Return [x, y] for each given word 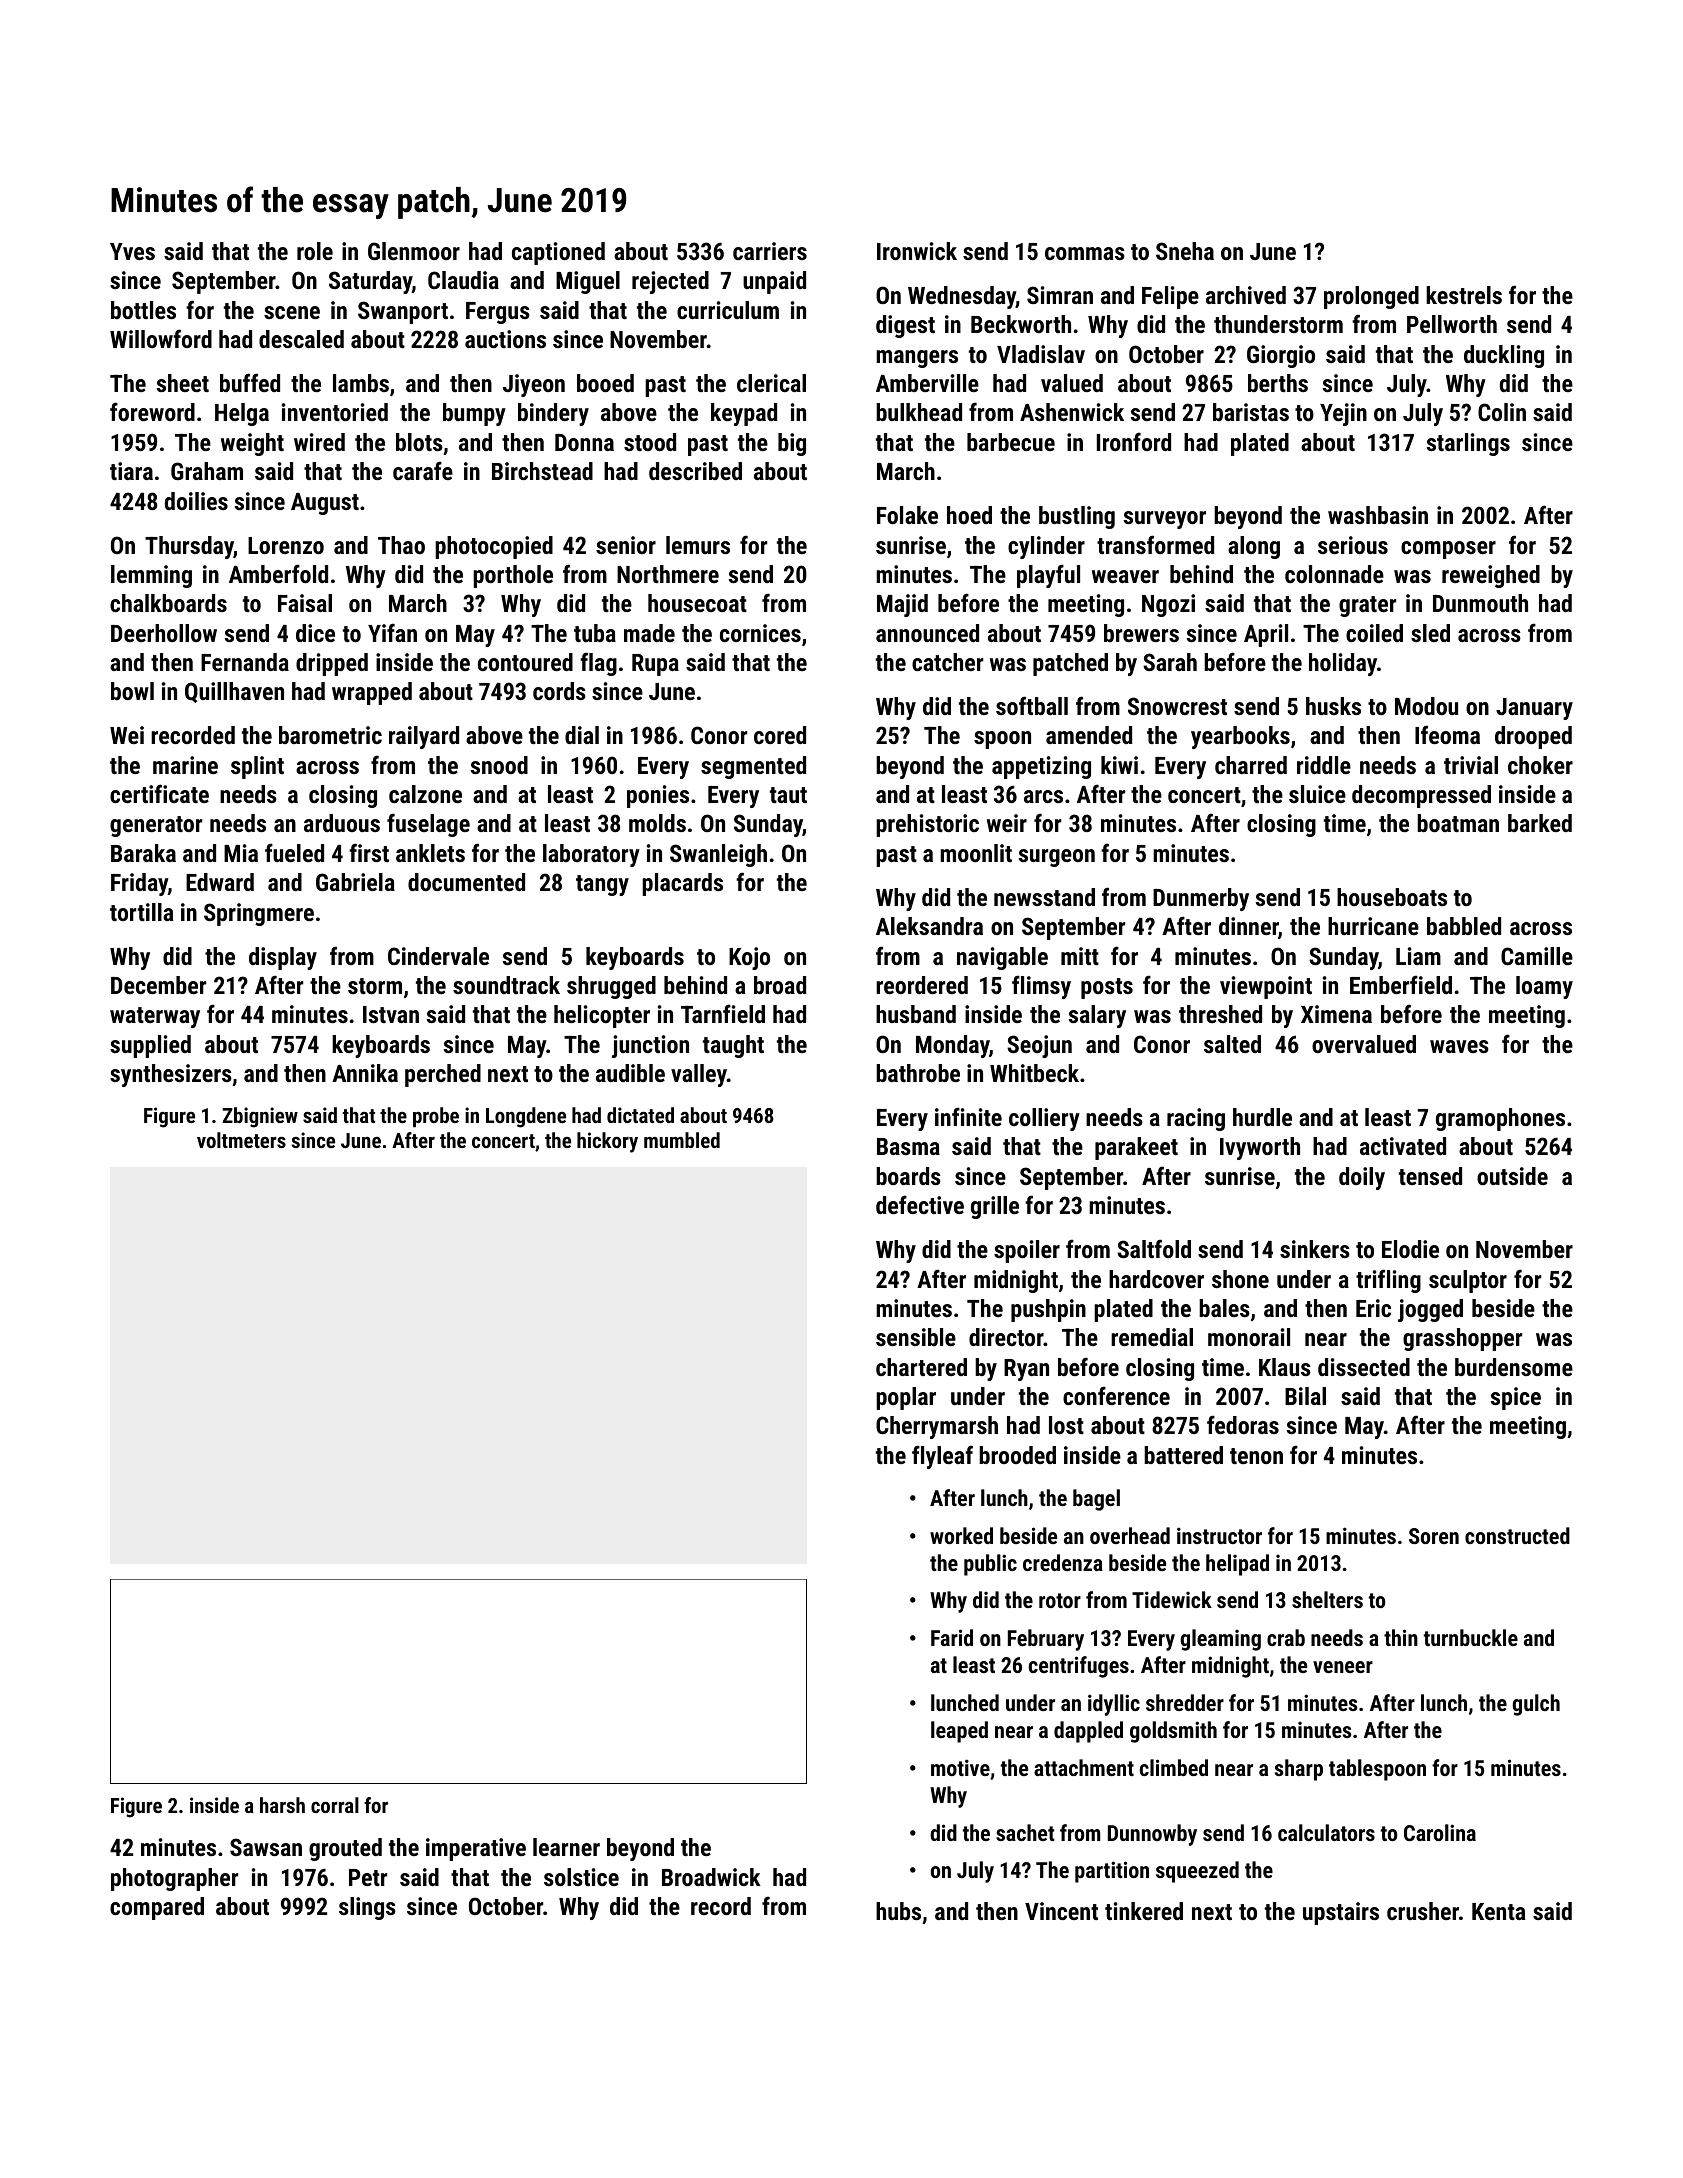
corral [335, 1805]
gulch [1536, 1705]
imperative [476, 1849]
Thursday [189, 547]
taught [733, 1046]
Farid [952, 1637]
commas [1085, 253]
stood [650, 442]
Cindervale [438, 956]
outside [1512, 1176]
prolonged [1371, 297]
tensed [1430, 1176]
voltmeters [241, 1140]
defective [920, 1204]
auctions [505, 339]
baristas [1251, 412]
